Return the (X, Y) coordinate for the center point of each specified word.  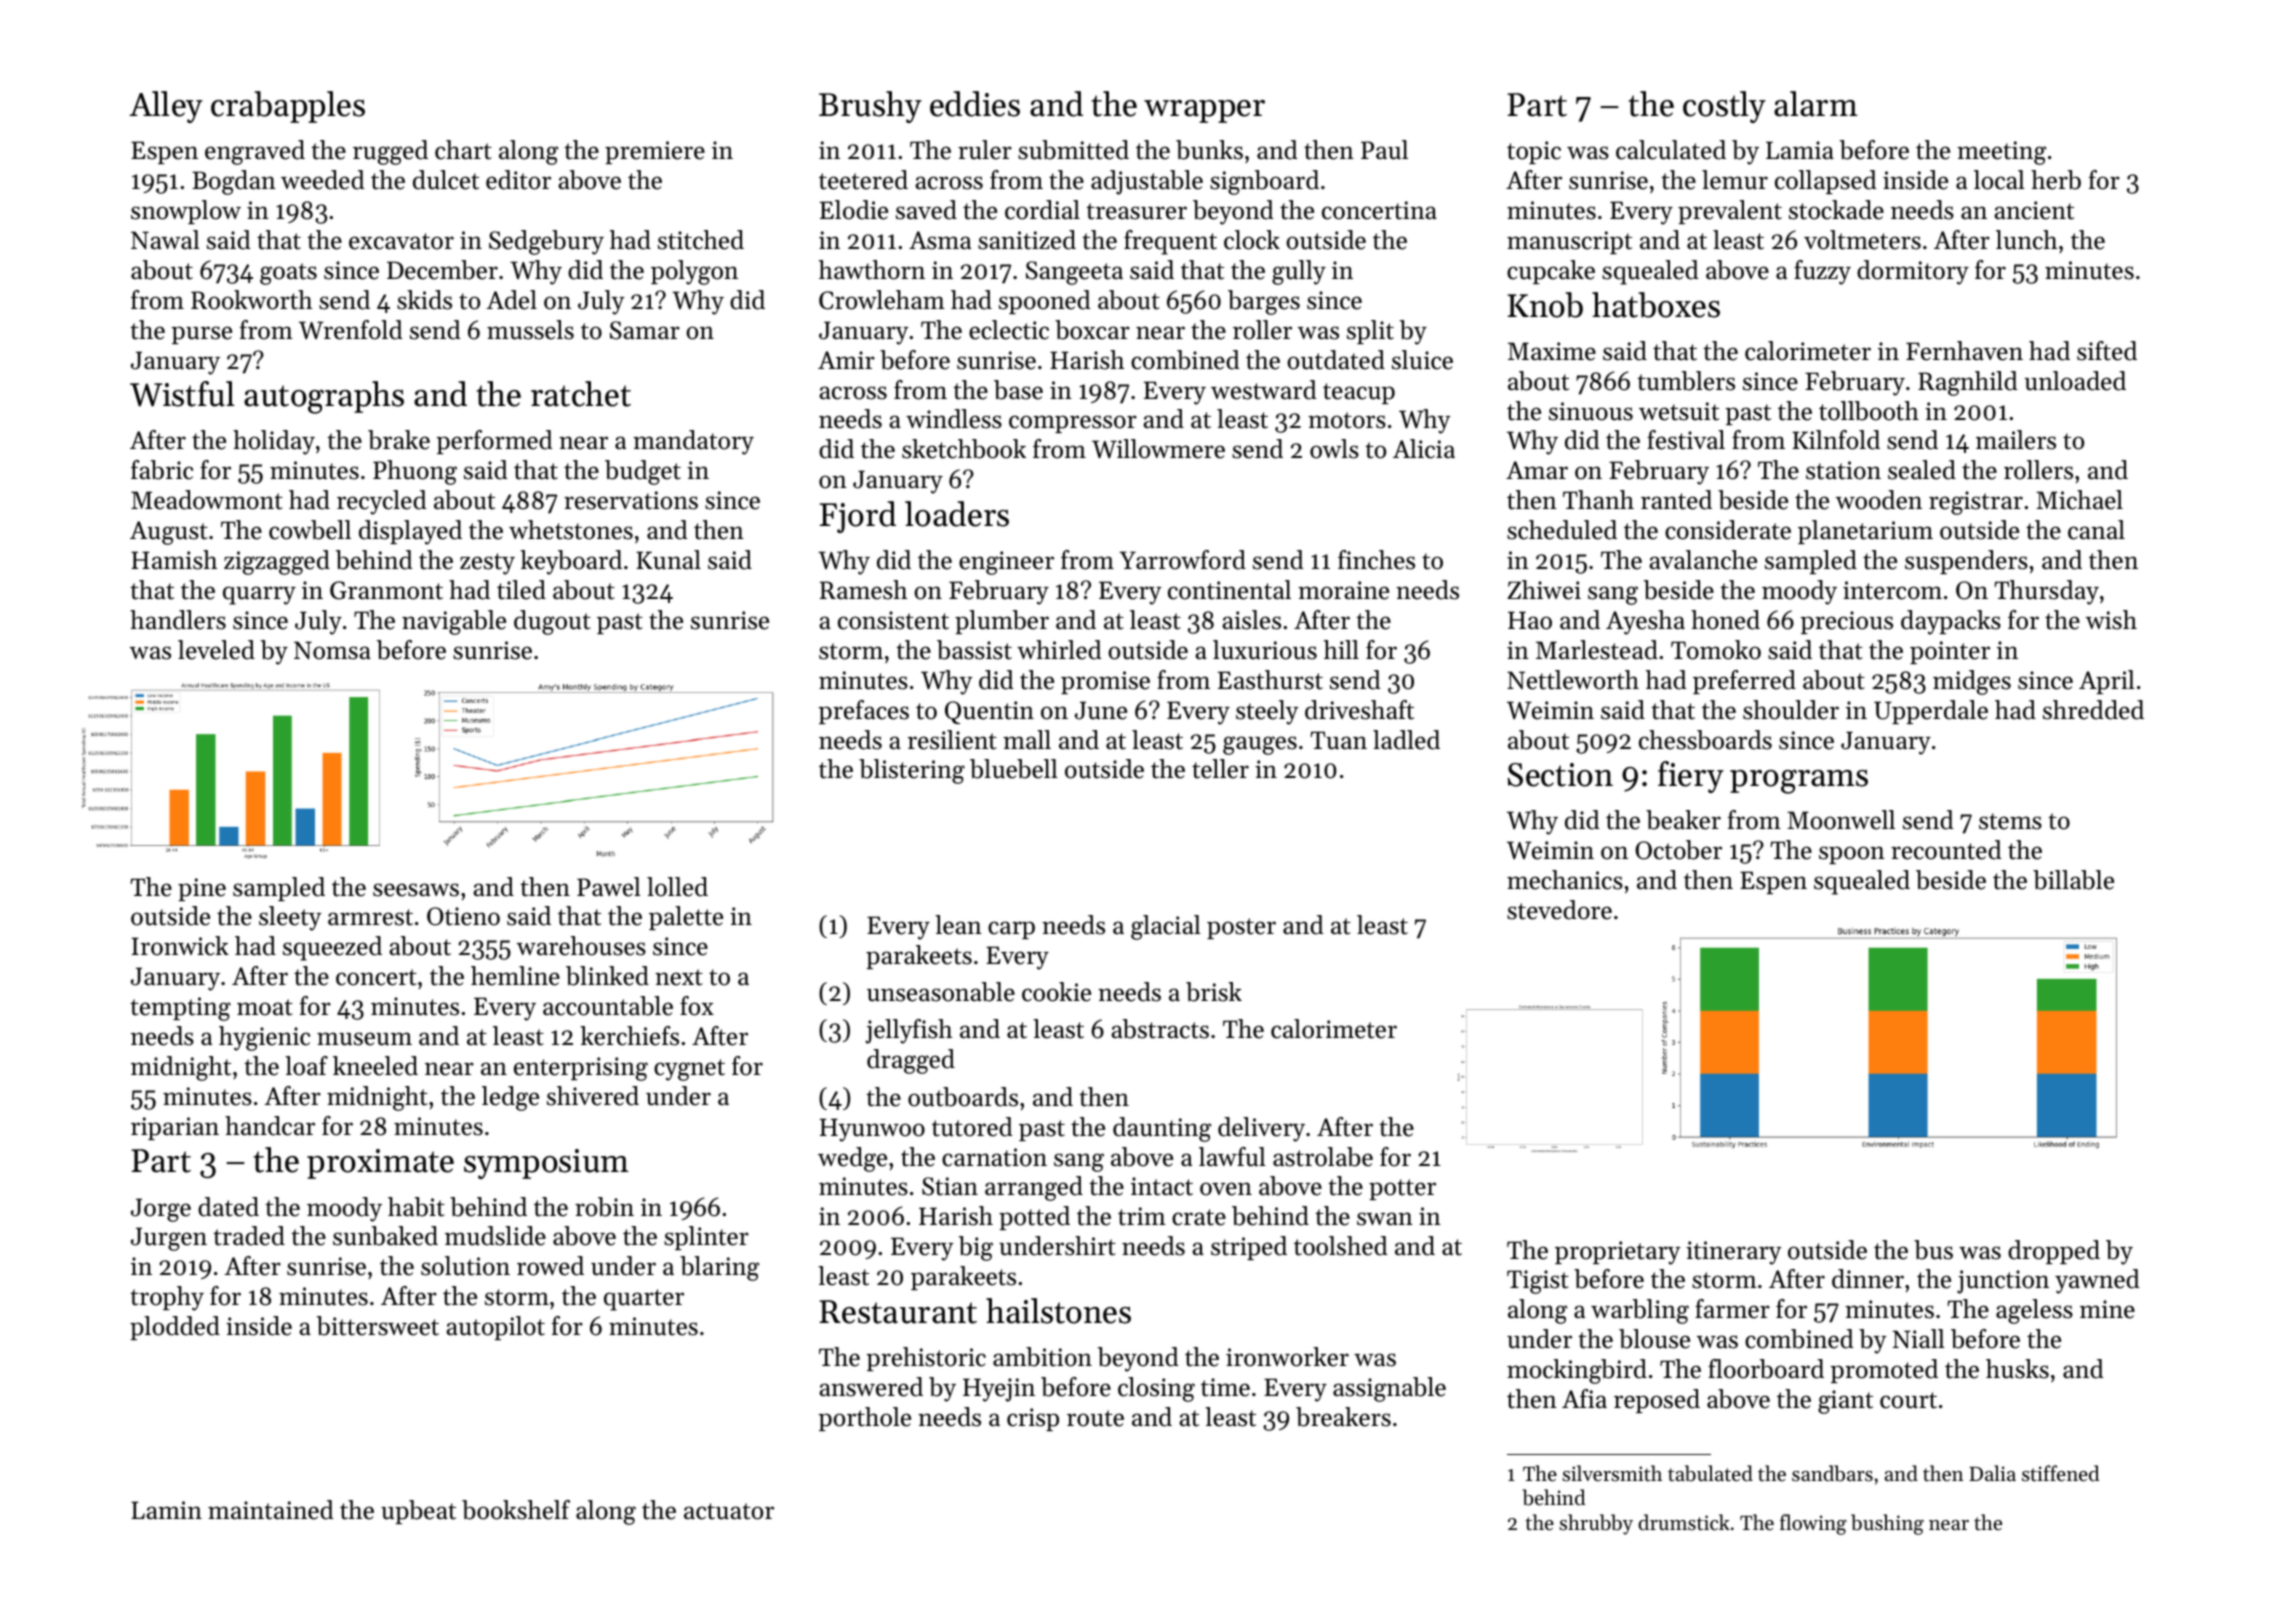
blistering (912, 771)
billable (2073, 880)
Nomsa (332, 650)
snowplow (186, 212)
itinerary (1734, 1253)
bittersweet (378, 1326)
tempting (180, 1009)
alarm (1816, 104)
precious (1846, 622)
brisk (1214, 992)
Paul (1384, 150)
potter (1402, 1189)
